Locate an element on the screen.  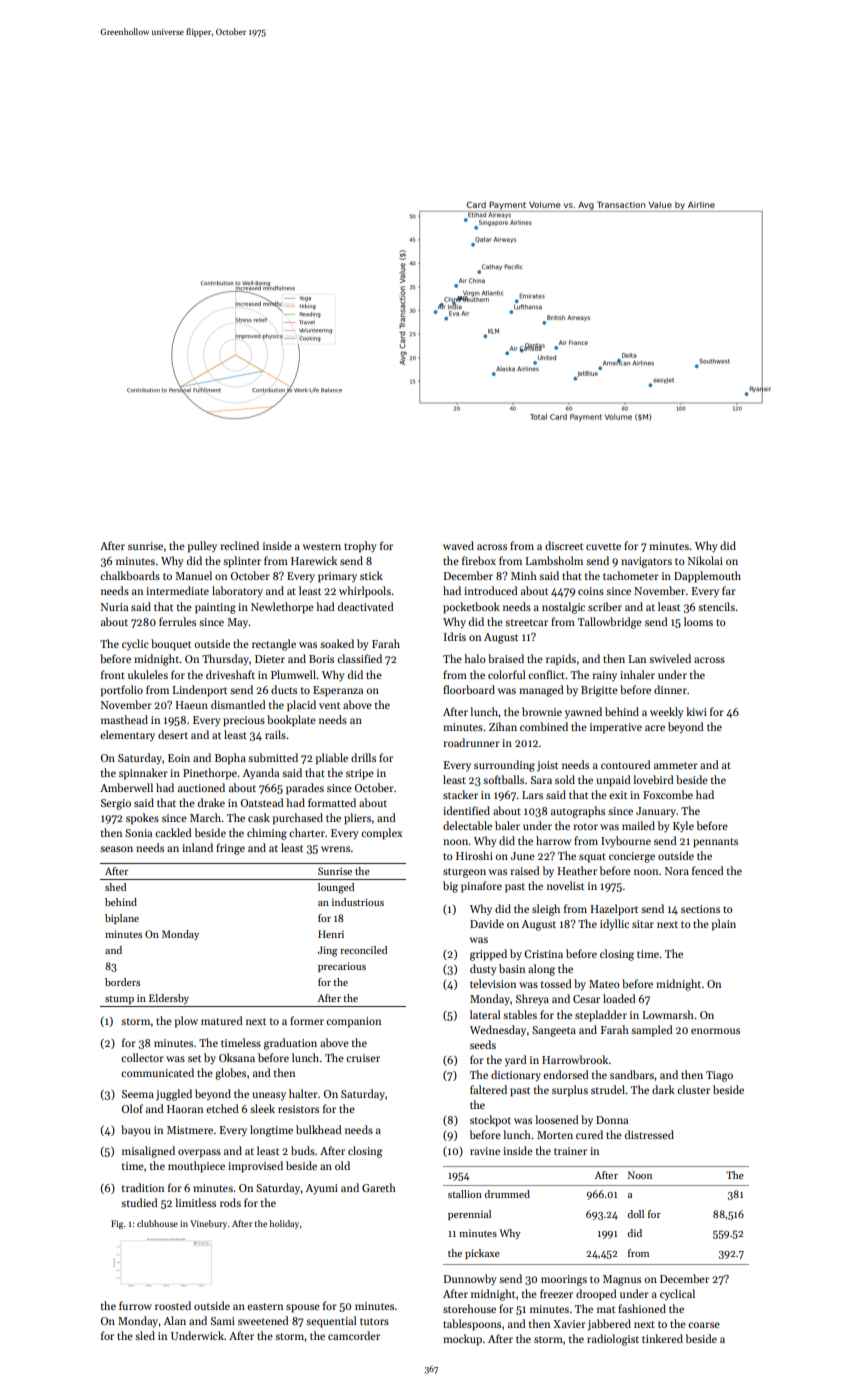
waved is located at coordinates (458, 545).
